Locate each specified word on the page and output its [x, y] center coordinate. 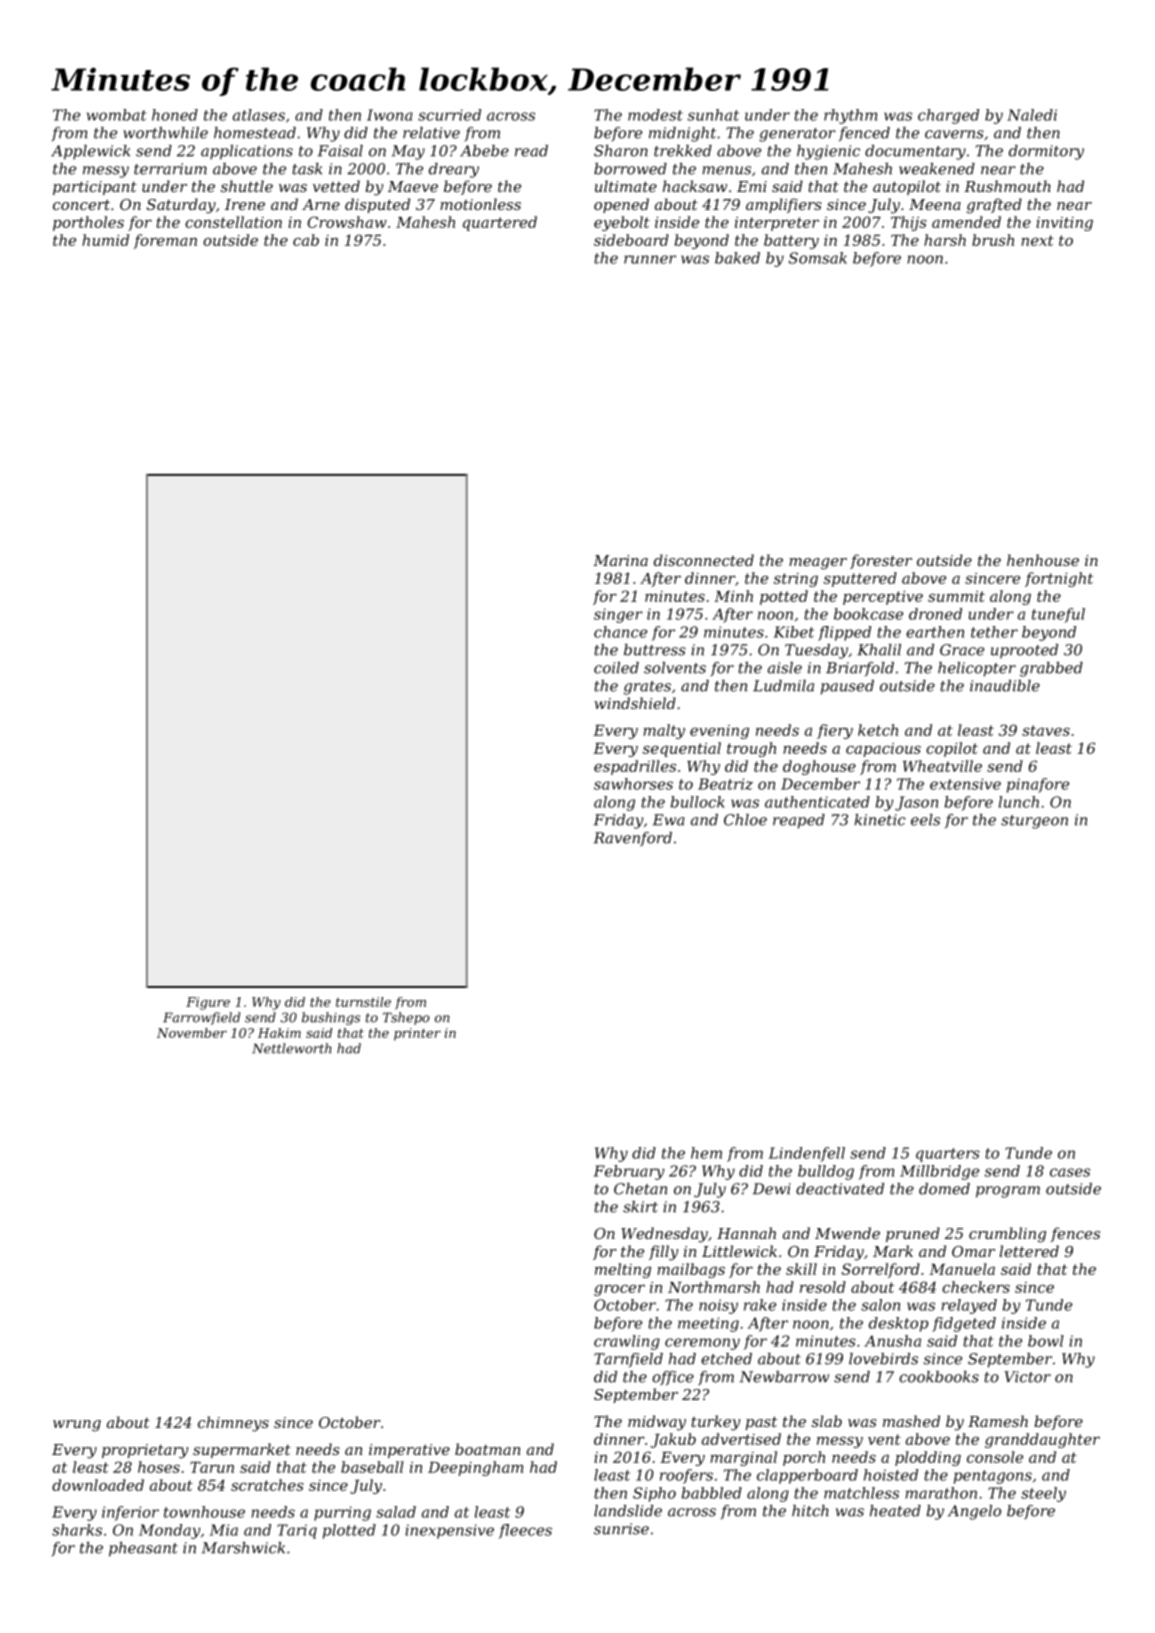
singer [618, 615]
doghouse [819, 767]
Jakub [673, 1440]
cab [306, 240]
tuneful [1058, 615]
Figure [208, 1003]
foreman [165, 241]
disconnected [704, 560]
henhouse [1043, 560]
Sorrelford [881, 1270]
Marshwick [243, 1548]
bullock [698, 802]
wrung [77, 1426]
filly [663, 1253]
